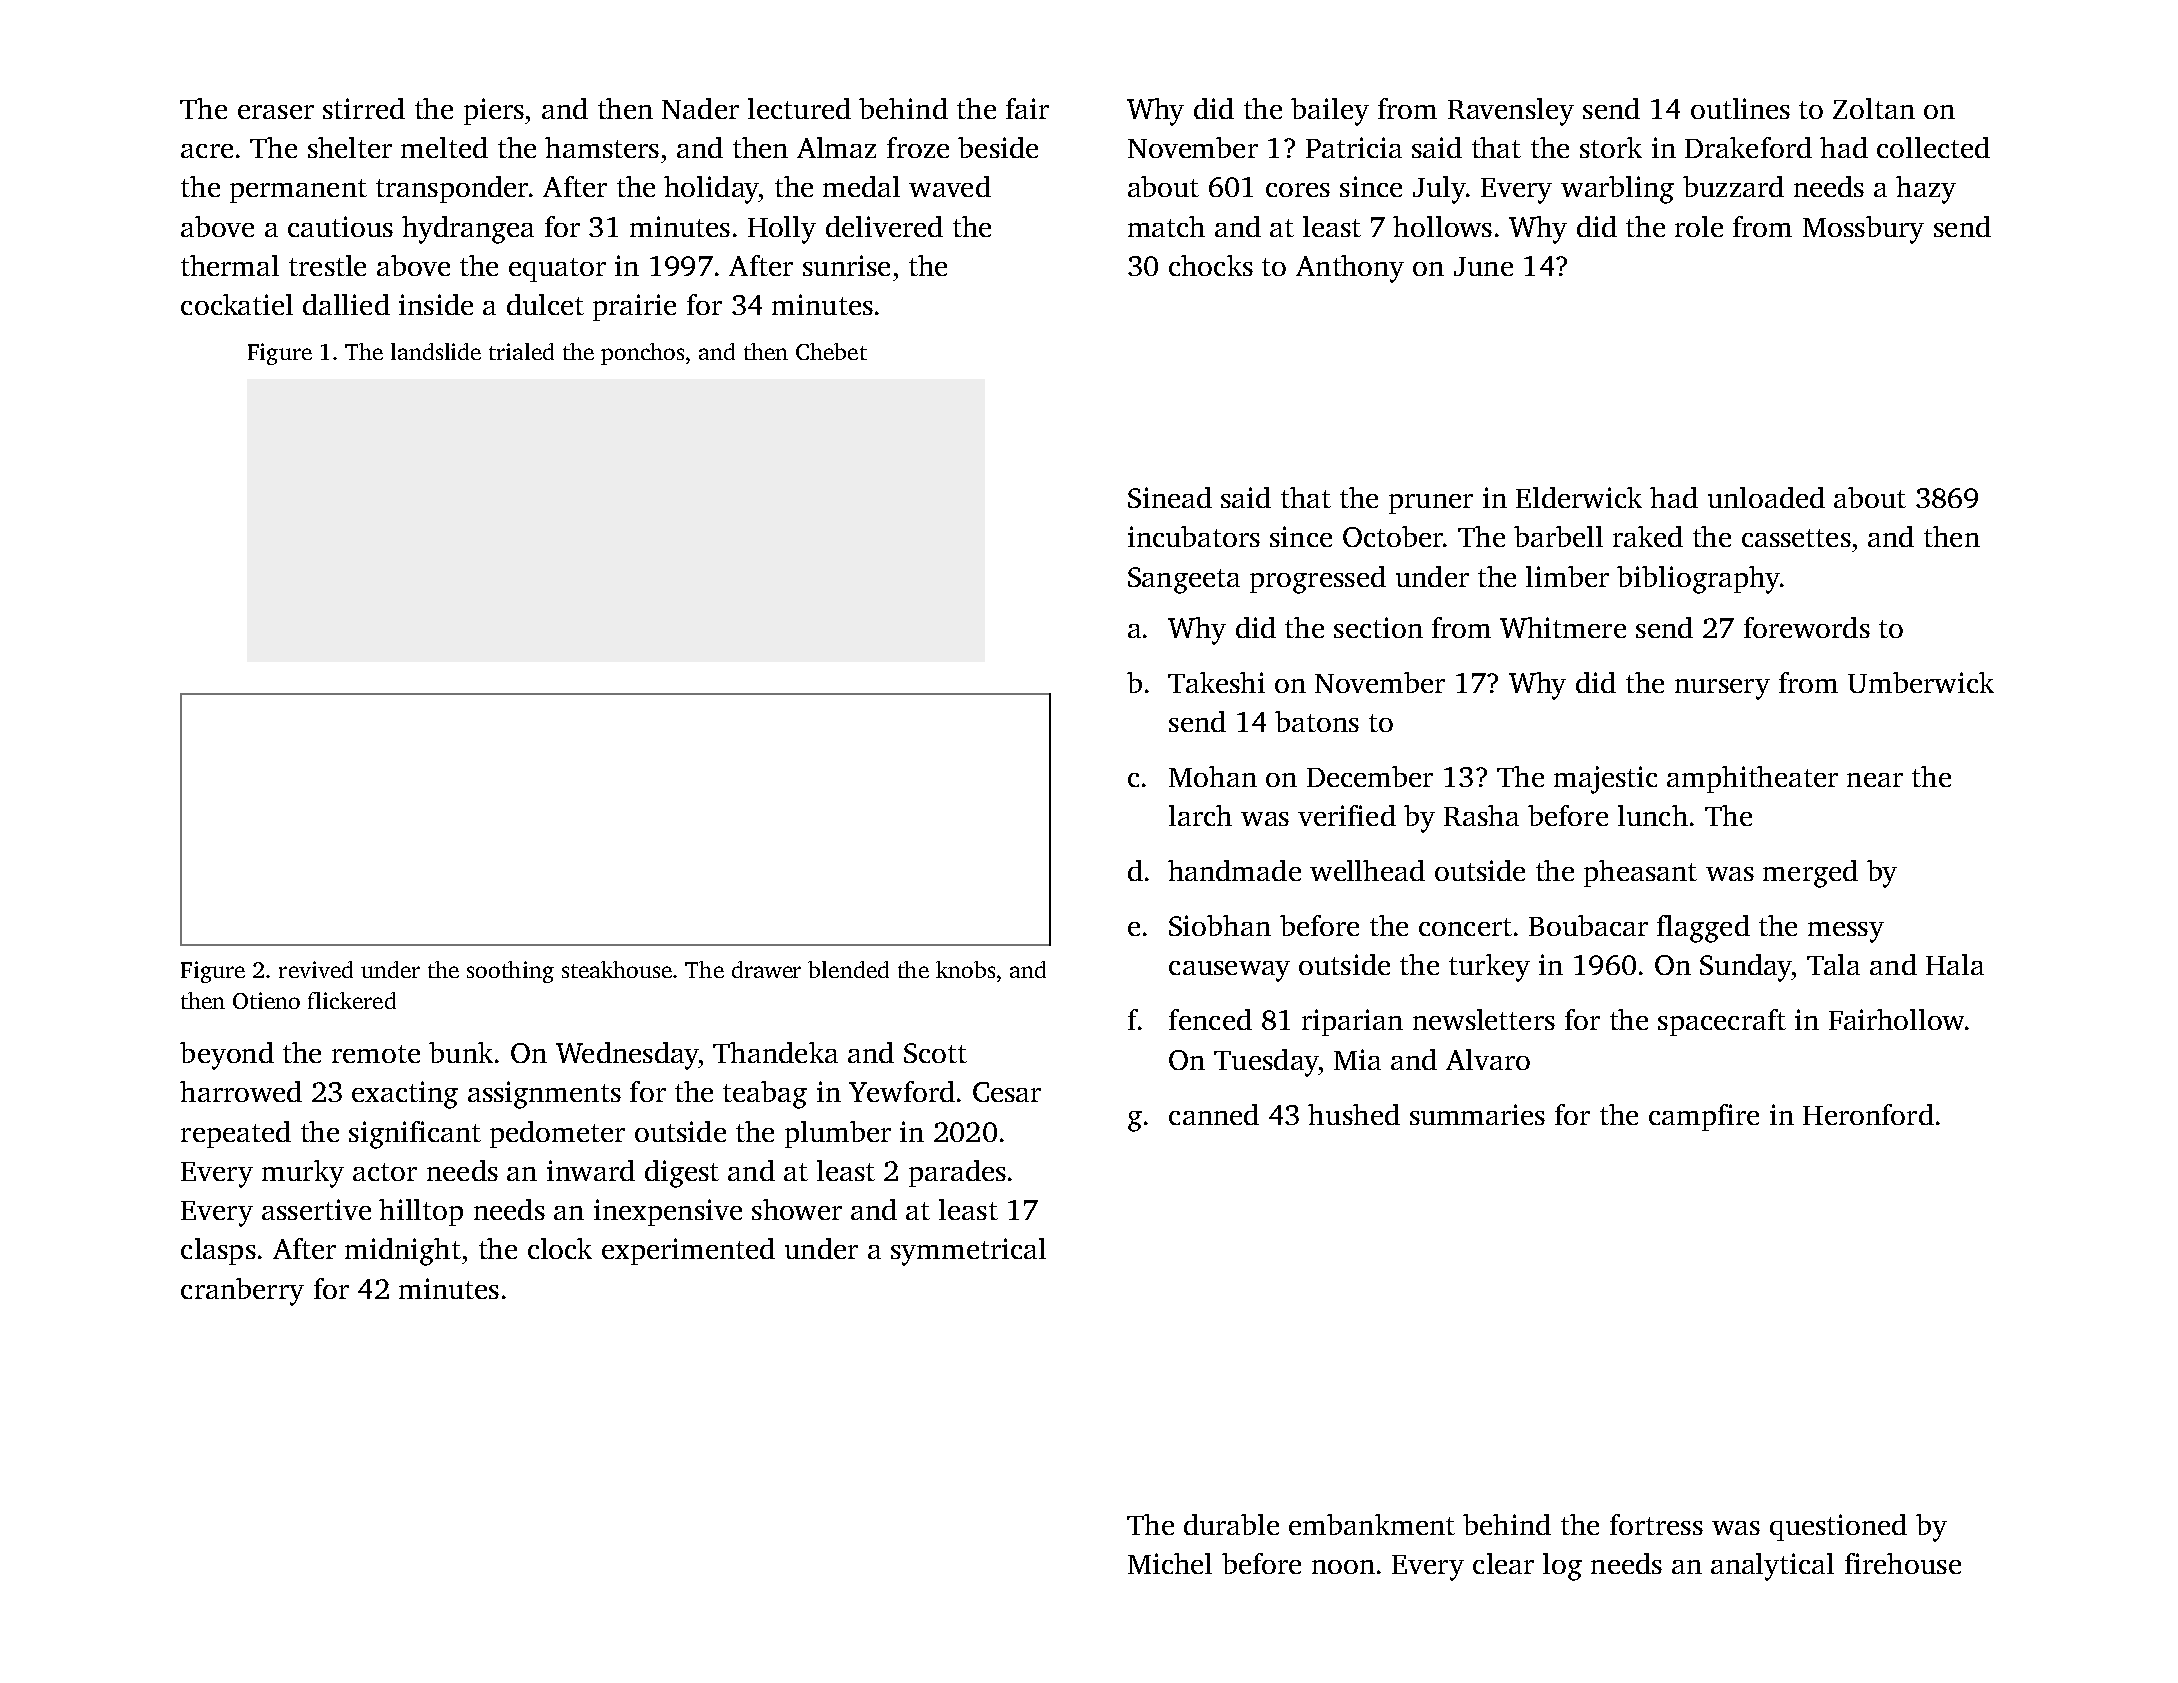 The height and width of the screenshot is (1683, 2178). What do you see at coordinates (1868, 1114) in the screenshot?
I see `Heronford` at bounding box center [1868, 1114].
